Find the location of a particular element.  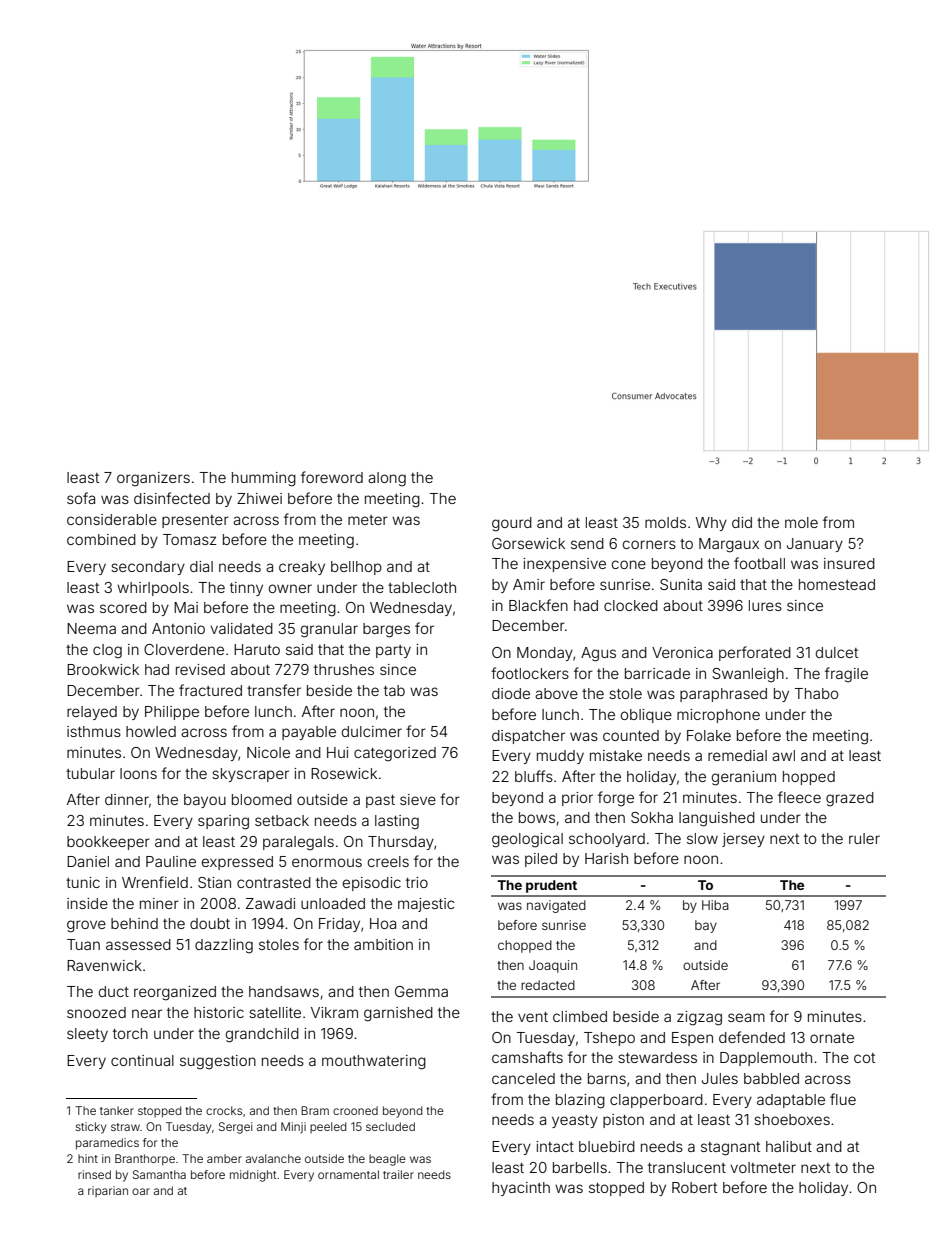

bluffs is located at coordinates (534, 776).
